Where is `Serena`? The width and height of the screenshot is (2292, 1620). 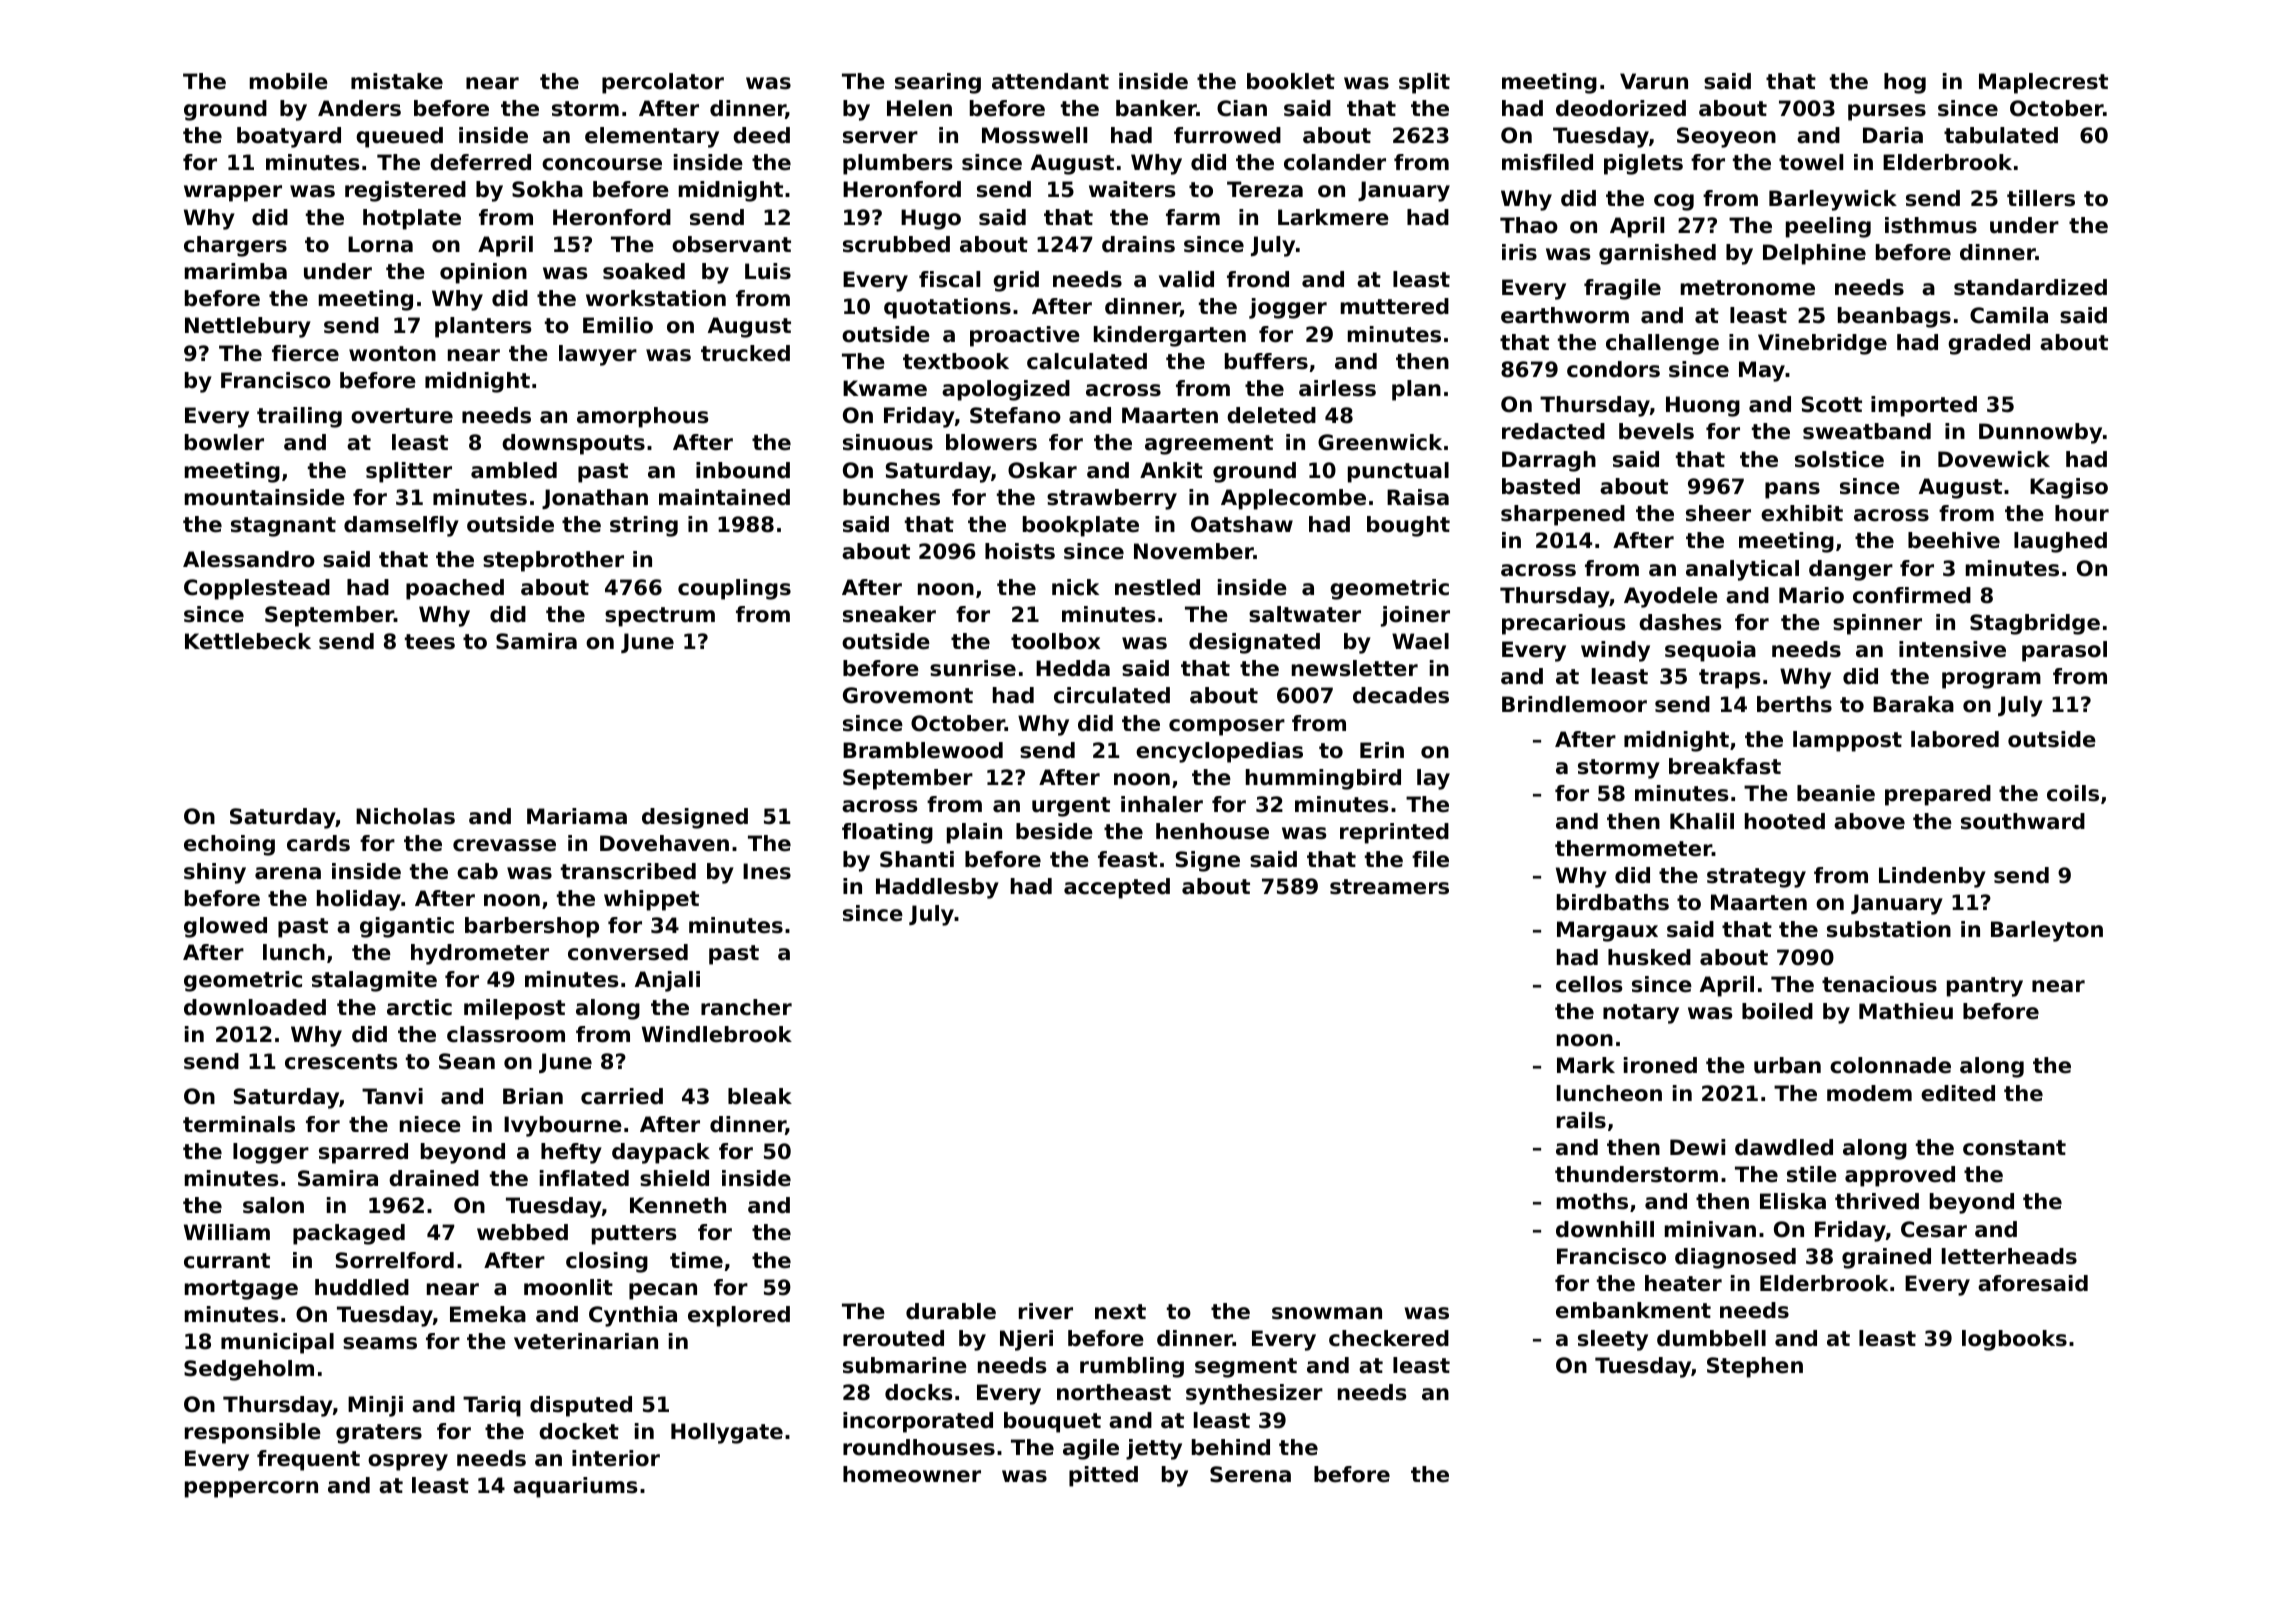 Serena is located at coordinates (1250, 1474).
